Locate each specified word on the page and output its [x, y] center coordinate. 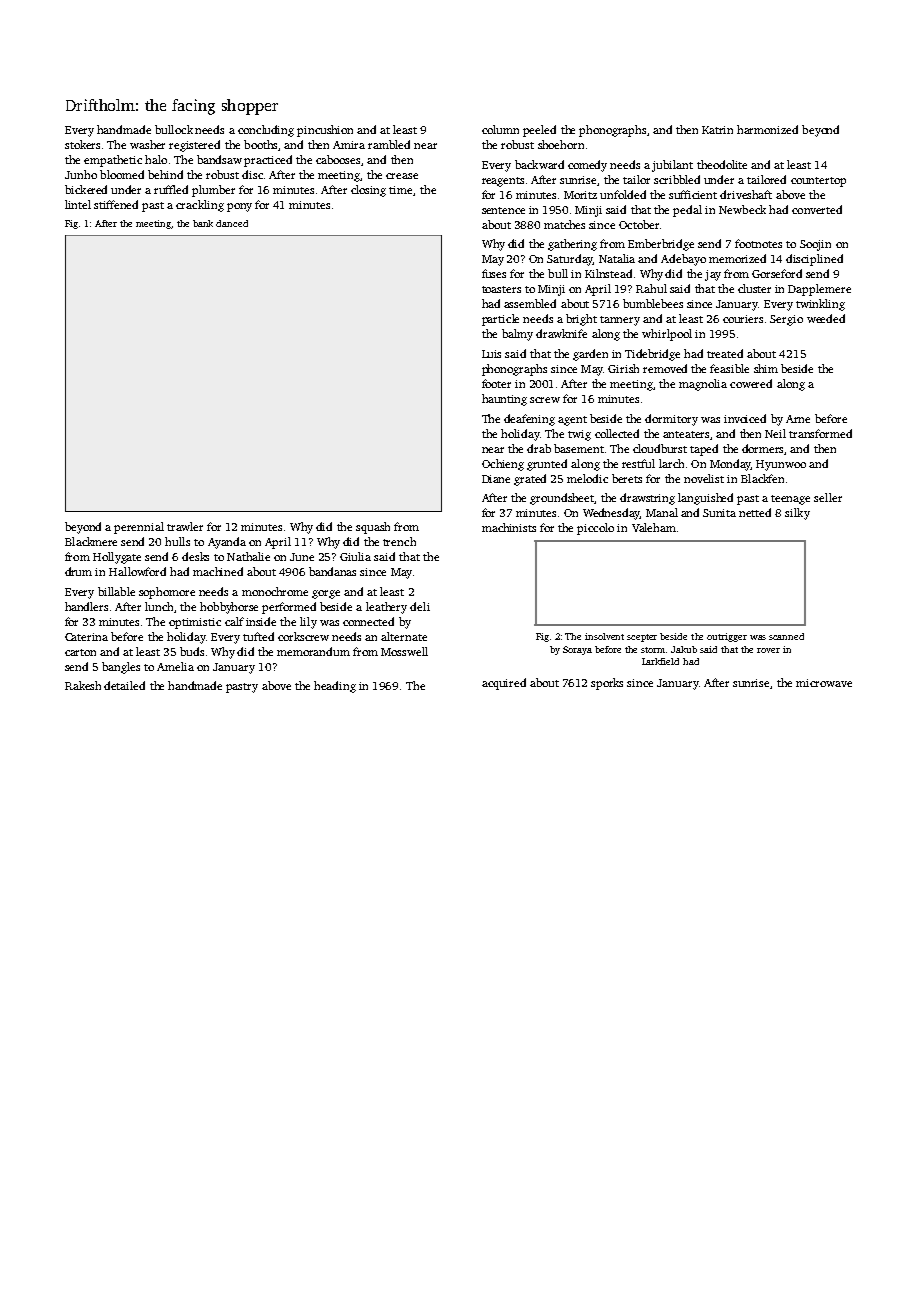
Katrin [717, 130]
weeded [826, 318]
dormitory [671, 420]
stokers [82, 144]
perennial [139, 528]
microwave [824, 683]
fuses [494, 273]
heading [335, 687]
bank [203, 223]
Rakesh [83, 685]
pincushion [325, 131]
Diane [496, 479]
